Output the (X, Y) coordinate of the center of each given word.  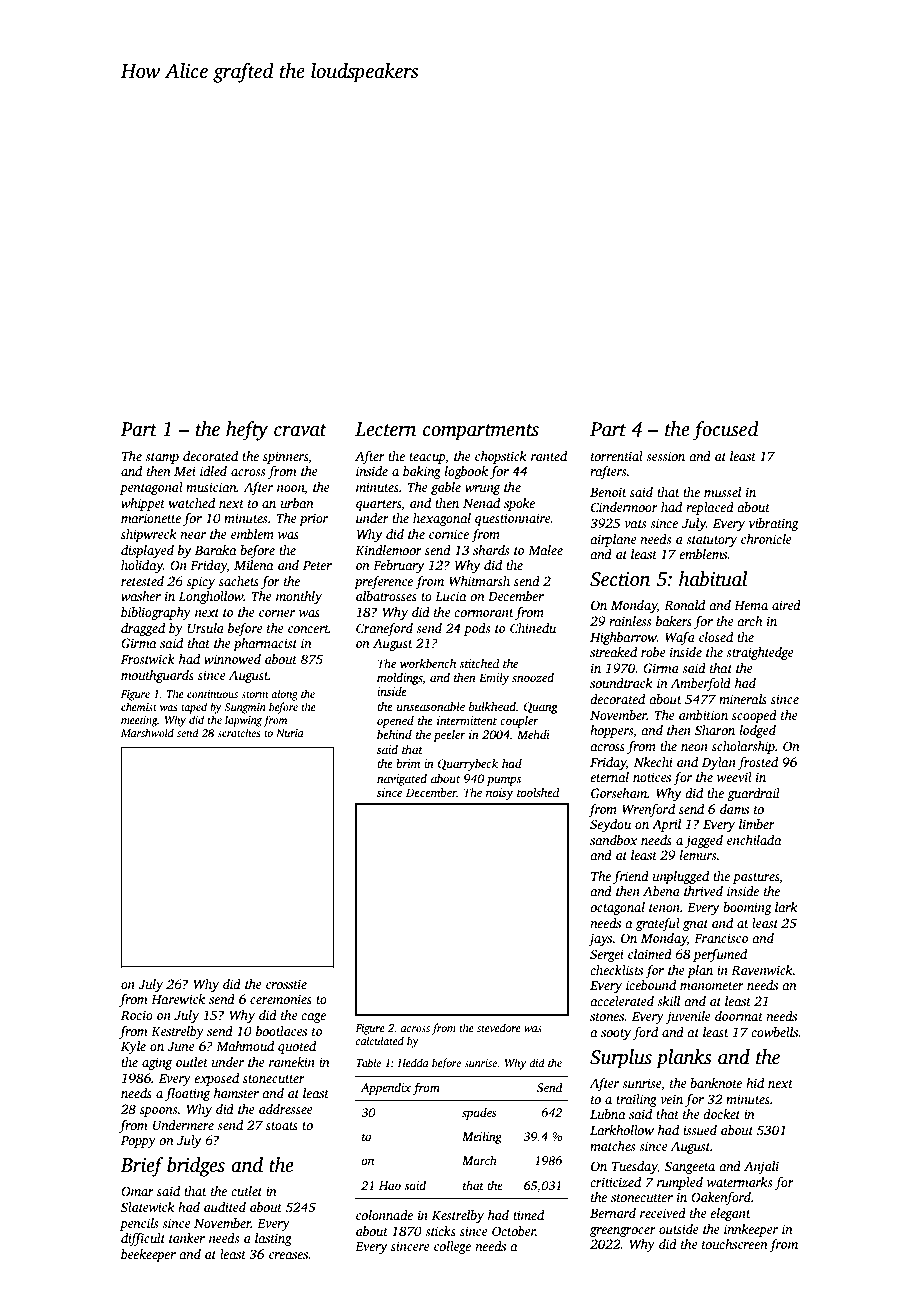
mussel (722, 492)
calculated (380, 1040)
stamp (162, 458)
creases (289, 1255)
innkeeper (751, 1230)
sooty (616, 1034)
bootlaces (281, 1031)
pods (477, 629)
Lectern (385, 429)
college (452, 1247)
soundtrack (621, 683)
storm (254, 694)
